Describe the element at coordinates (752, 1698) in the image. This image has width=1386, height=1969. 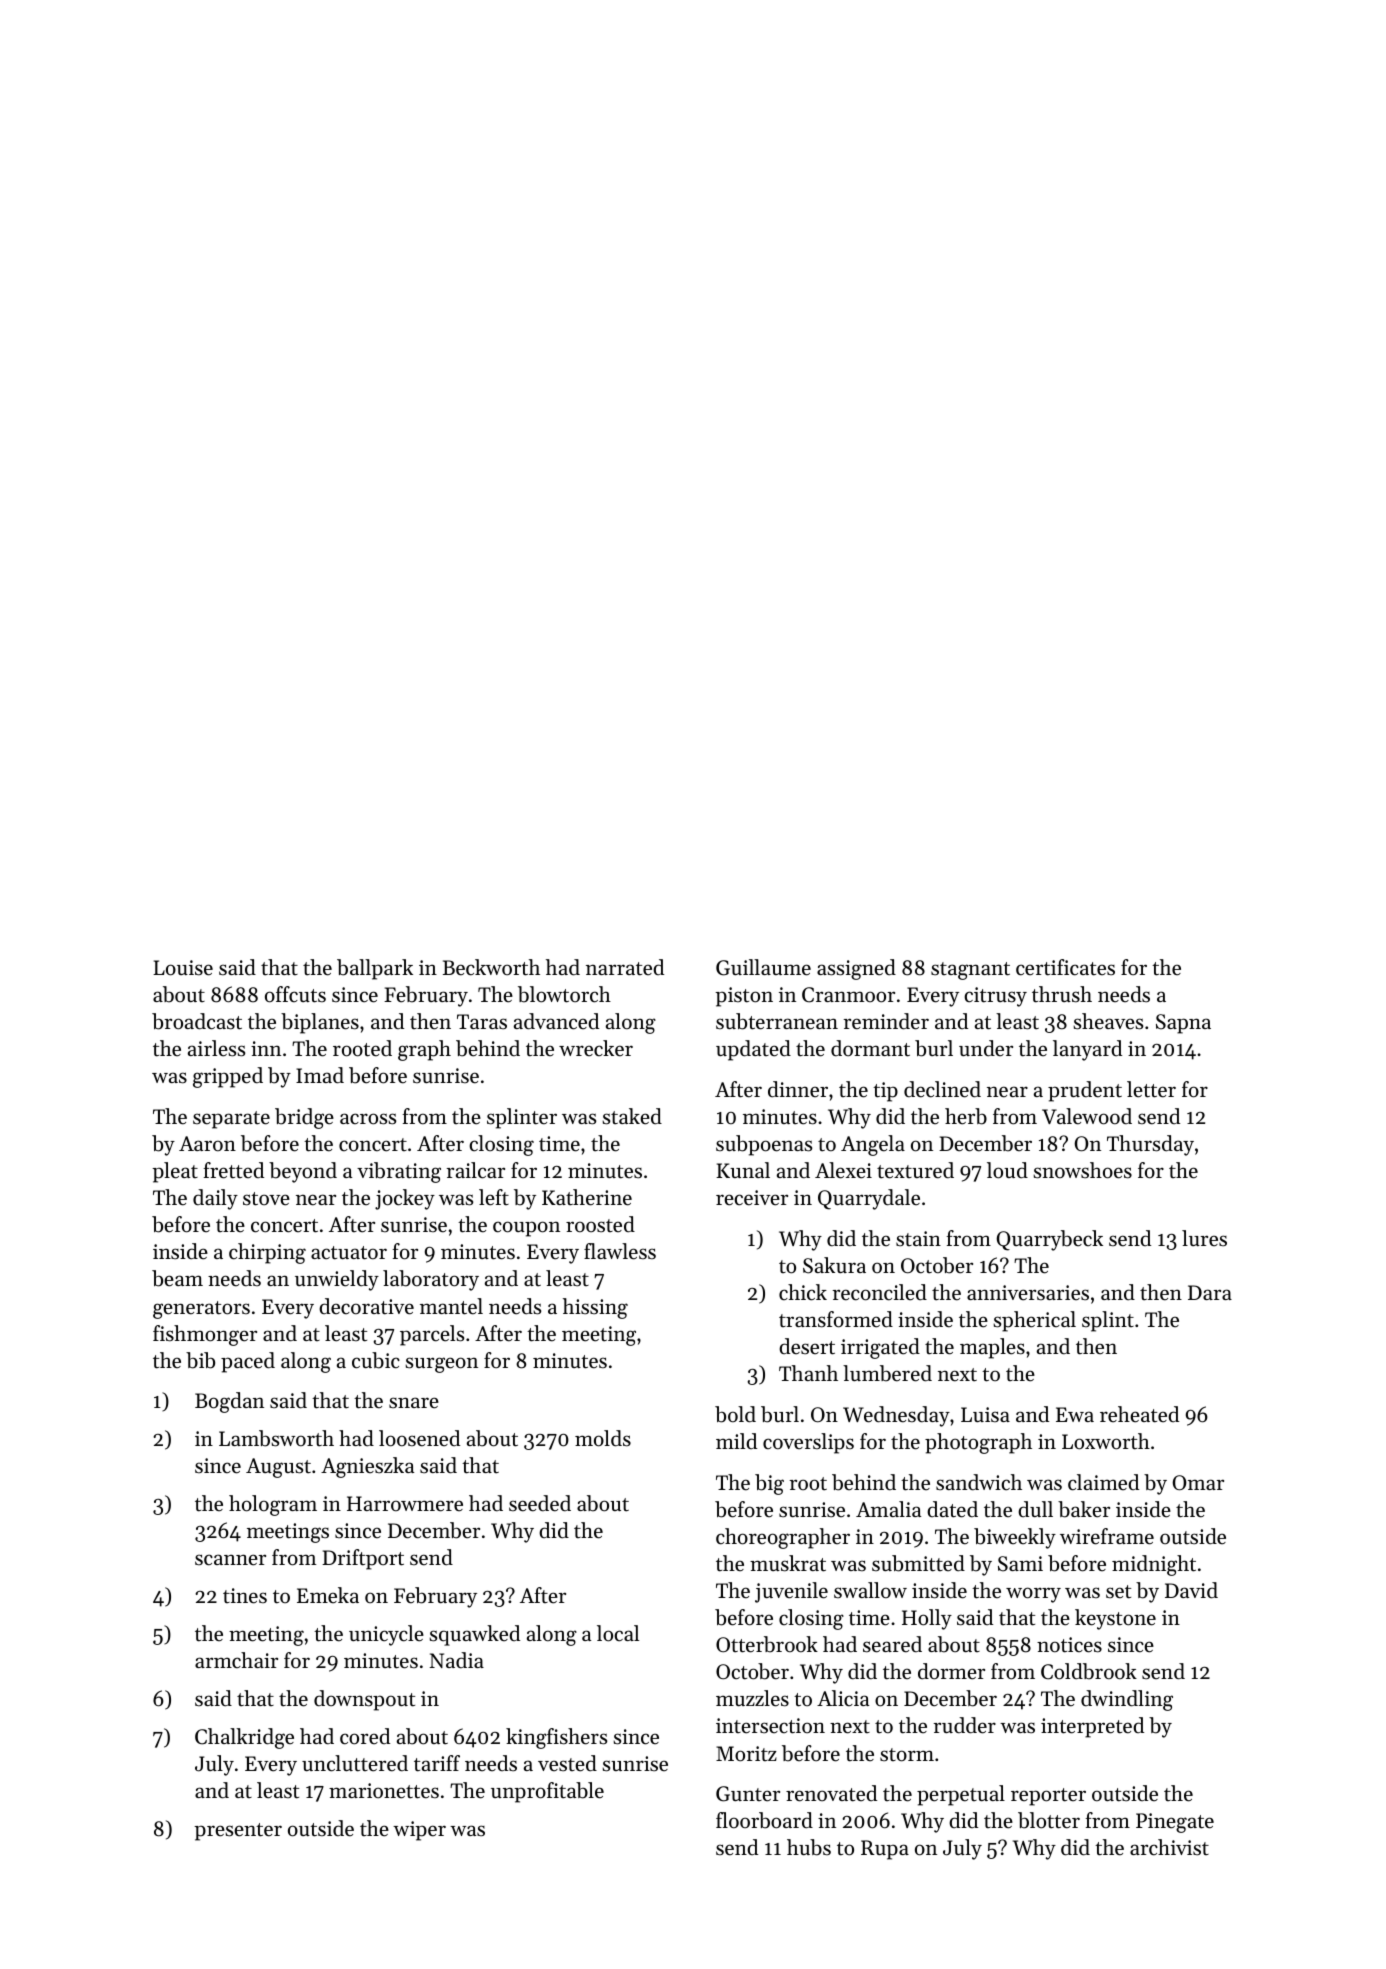
I see `muzzles` at that location.
